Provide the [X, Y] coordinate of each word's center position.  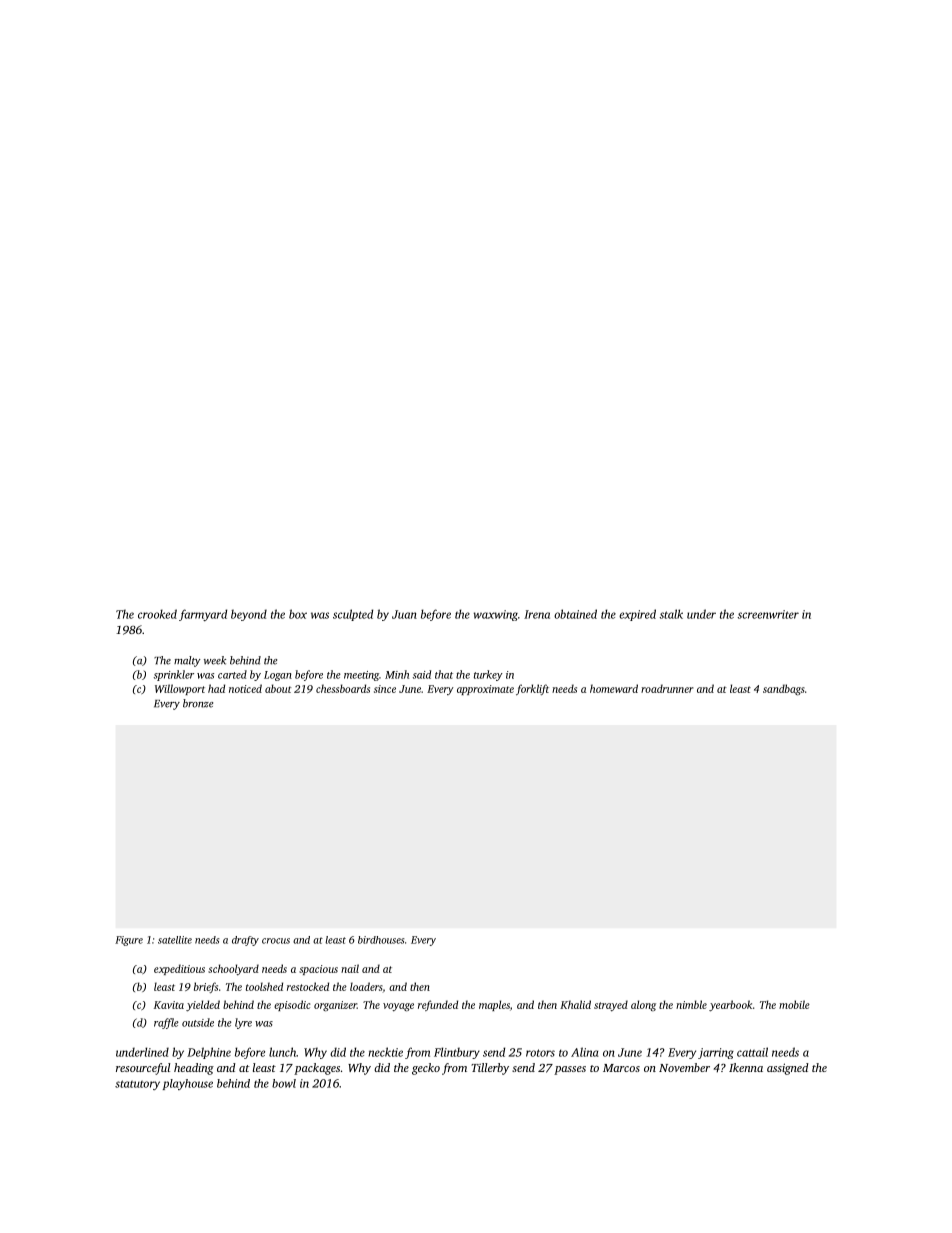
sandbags [784, 690]
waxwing [496, 615]
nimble [691, 1004]
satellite [175, 940]
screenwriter [768, 614]
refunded [438, 1005]
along [643, 1005]
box [298, 614]
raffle [166, 1023]
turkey [488, 675]
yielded [203, 1005]
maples [494, 1005]
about [278, 688]
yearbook [730, 1005]
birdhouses [381, 940]
